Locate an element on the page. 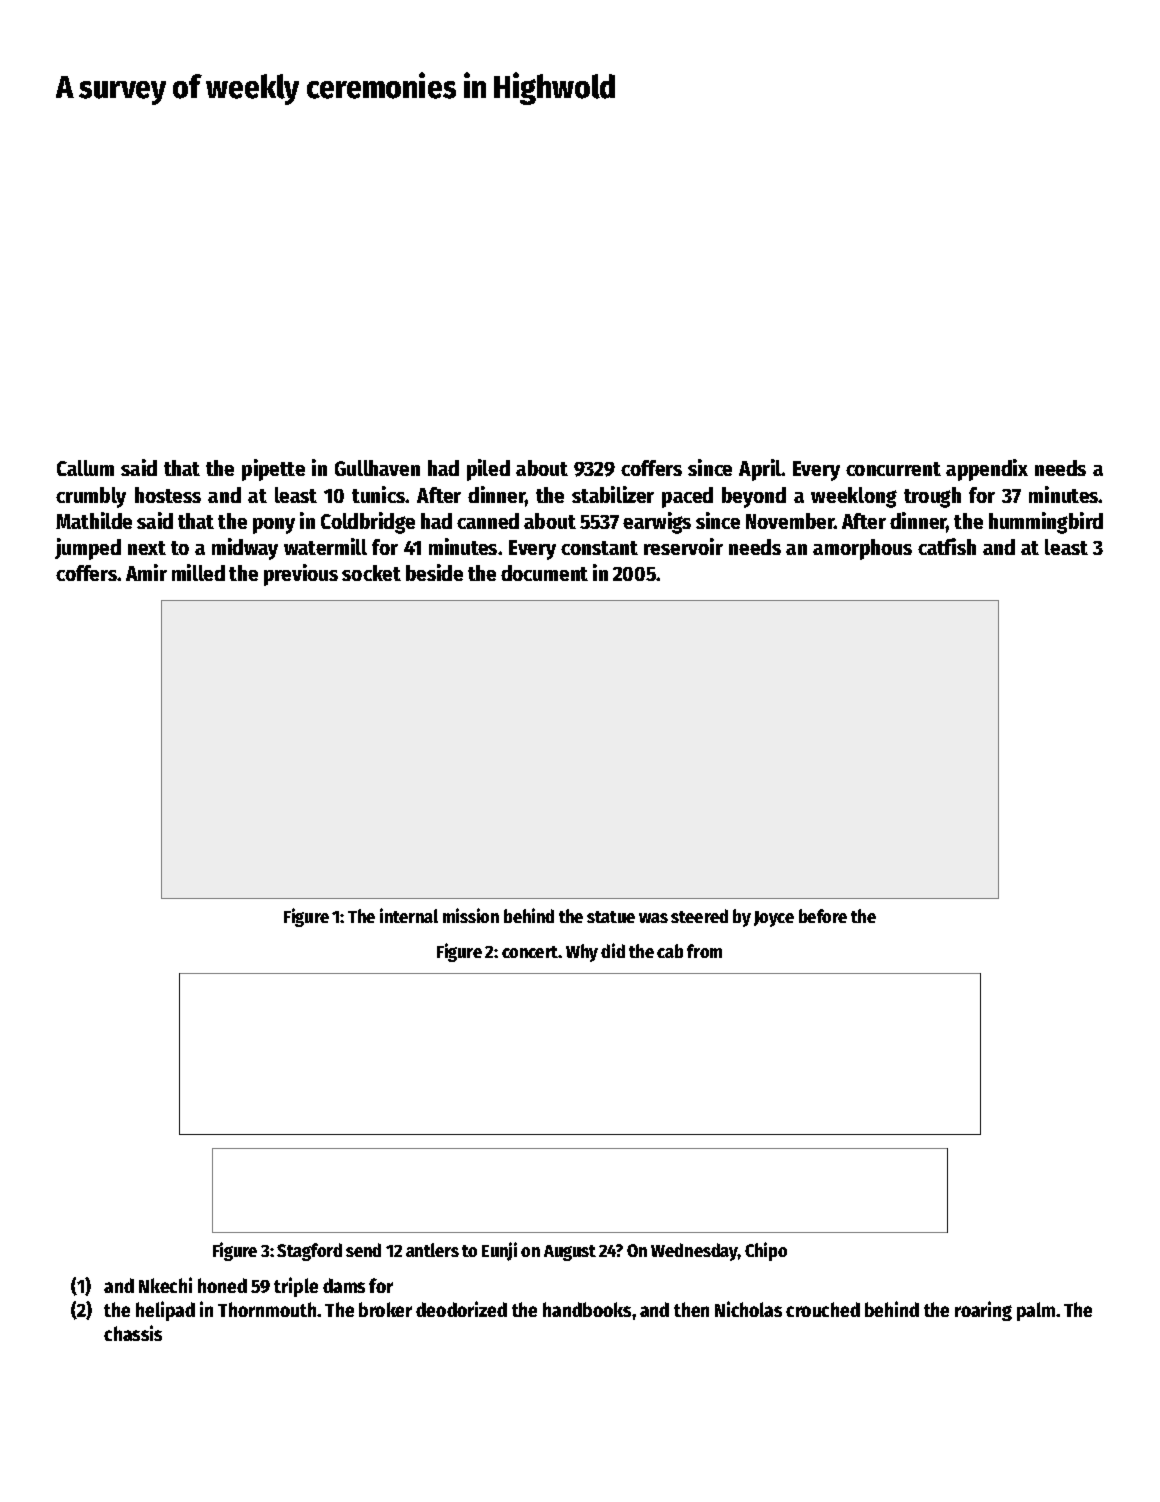 The width and height of the page is (1160, 1502). Gullhaven is located at coordinates (377, 468).
